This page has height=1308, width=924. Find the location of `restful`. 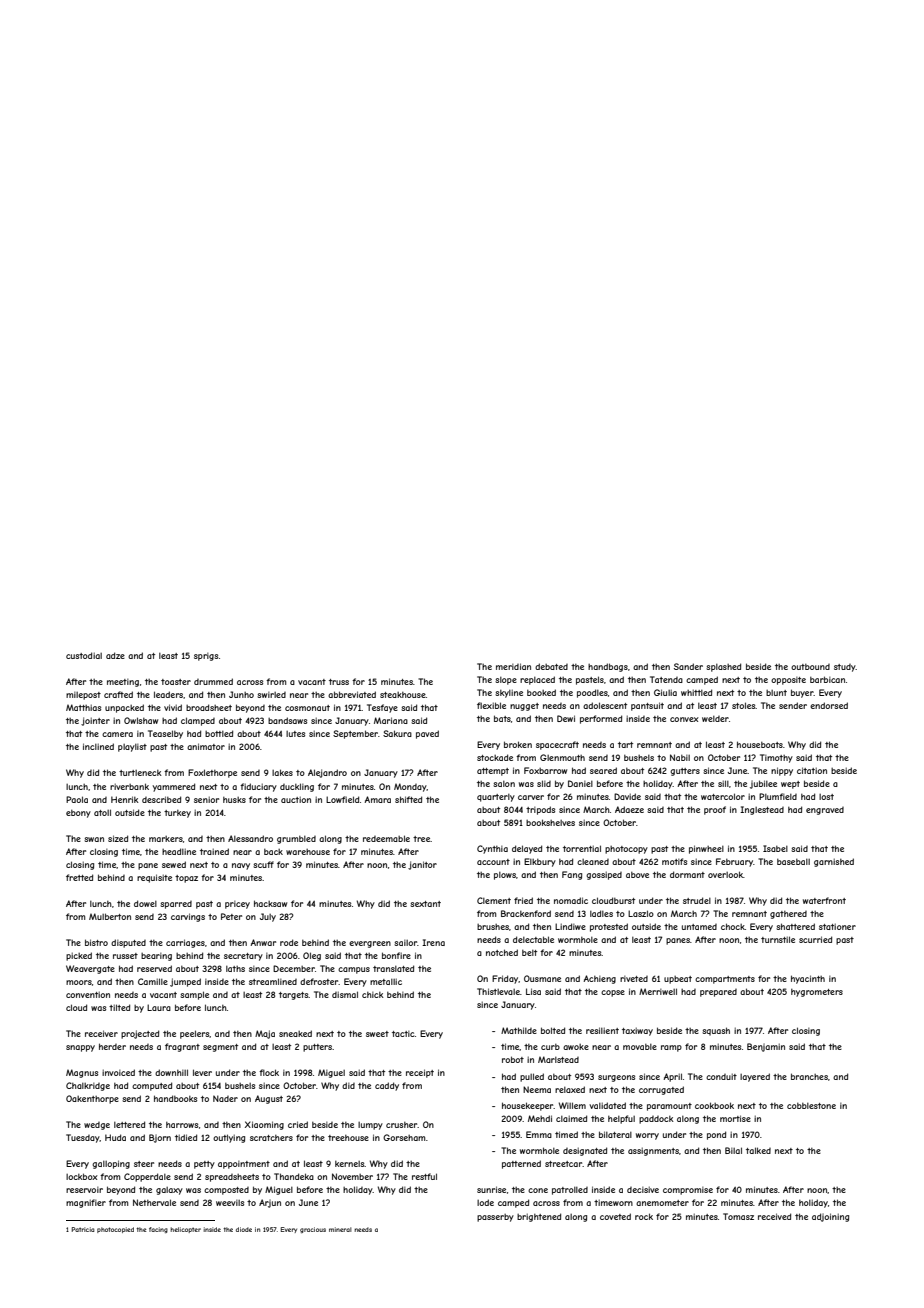

restful is located at coordinates (424, 1176).
